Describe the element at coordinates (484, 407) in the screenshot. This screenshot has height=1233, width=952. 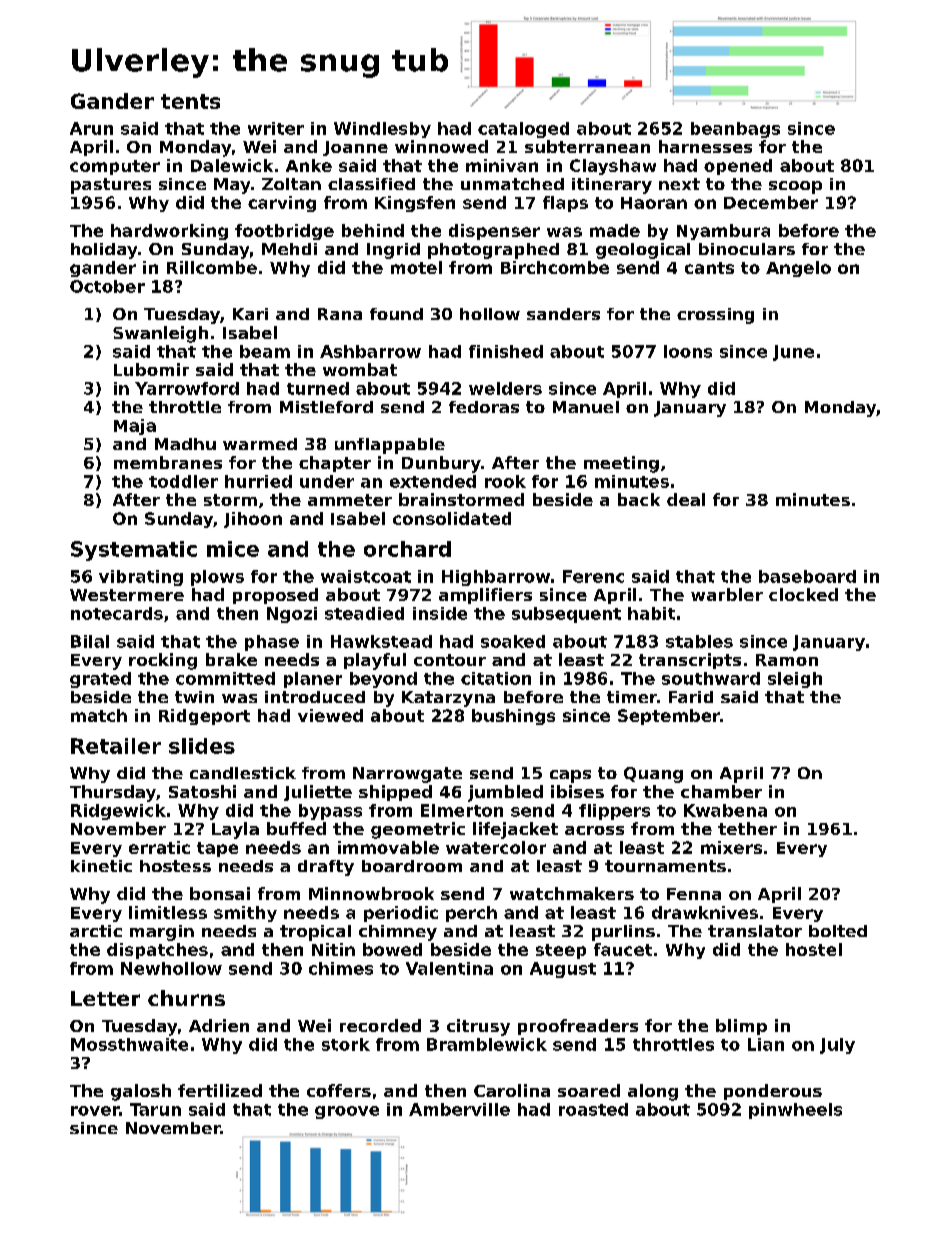
I see `fedoras` at that location.
